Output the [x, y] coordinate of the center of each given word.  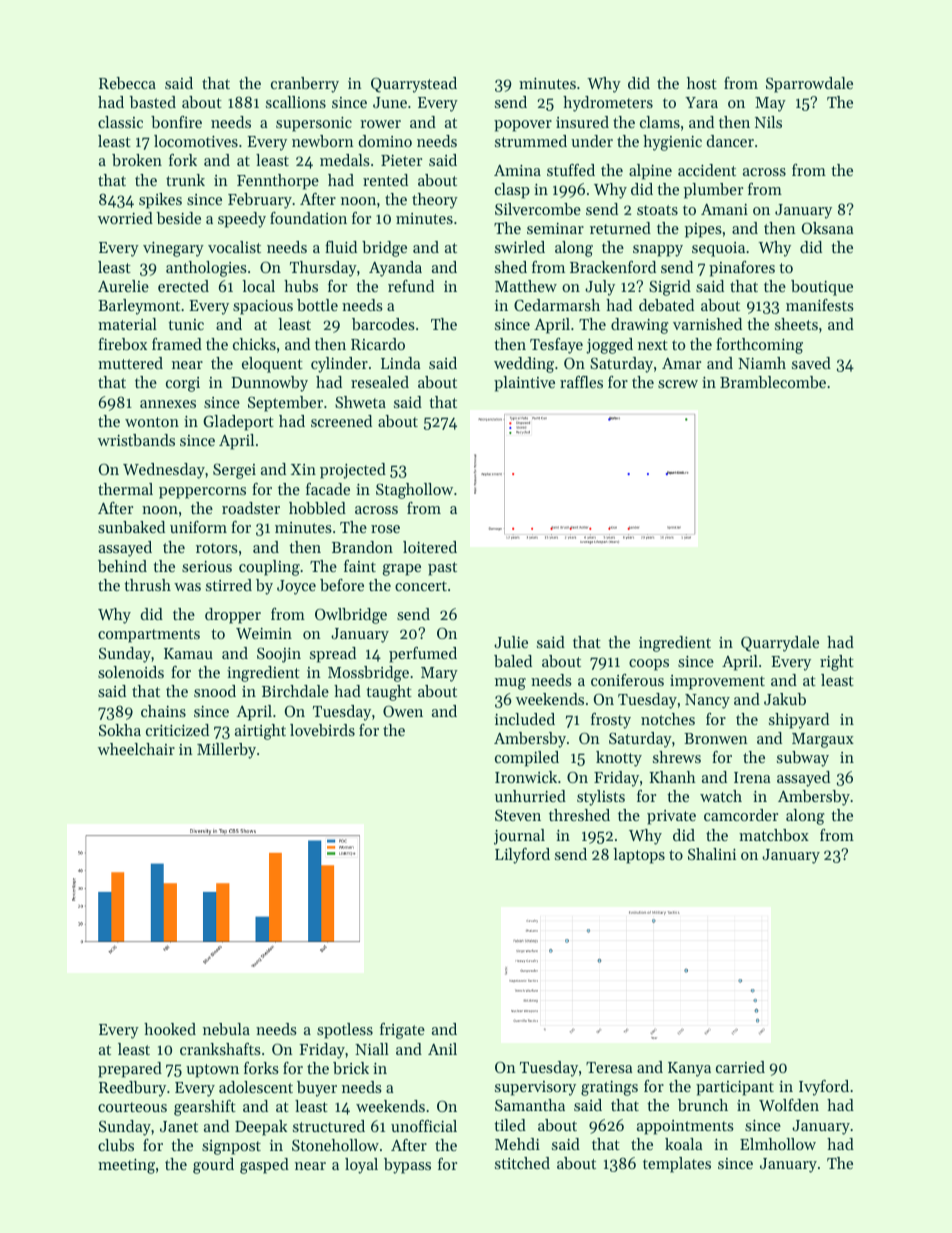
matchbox [774, 835]
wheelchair [136, 749]
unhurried [530, 796]
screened [341, 421]
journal [519, 837]
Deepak [261, 1128]
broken [137, 160]
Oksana [828, 228]
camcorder [741, 815]
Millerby [226, 751]
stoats [657, 210]
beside [178, 218]
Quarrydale [780, 644]
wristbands [136, 440]
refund [411, 286]
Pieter [401, 160]
